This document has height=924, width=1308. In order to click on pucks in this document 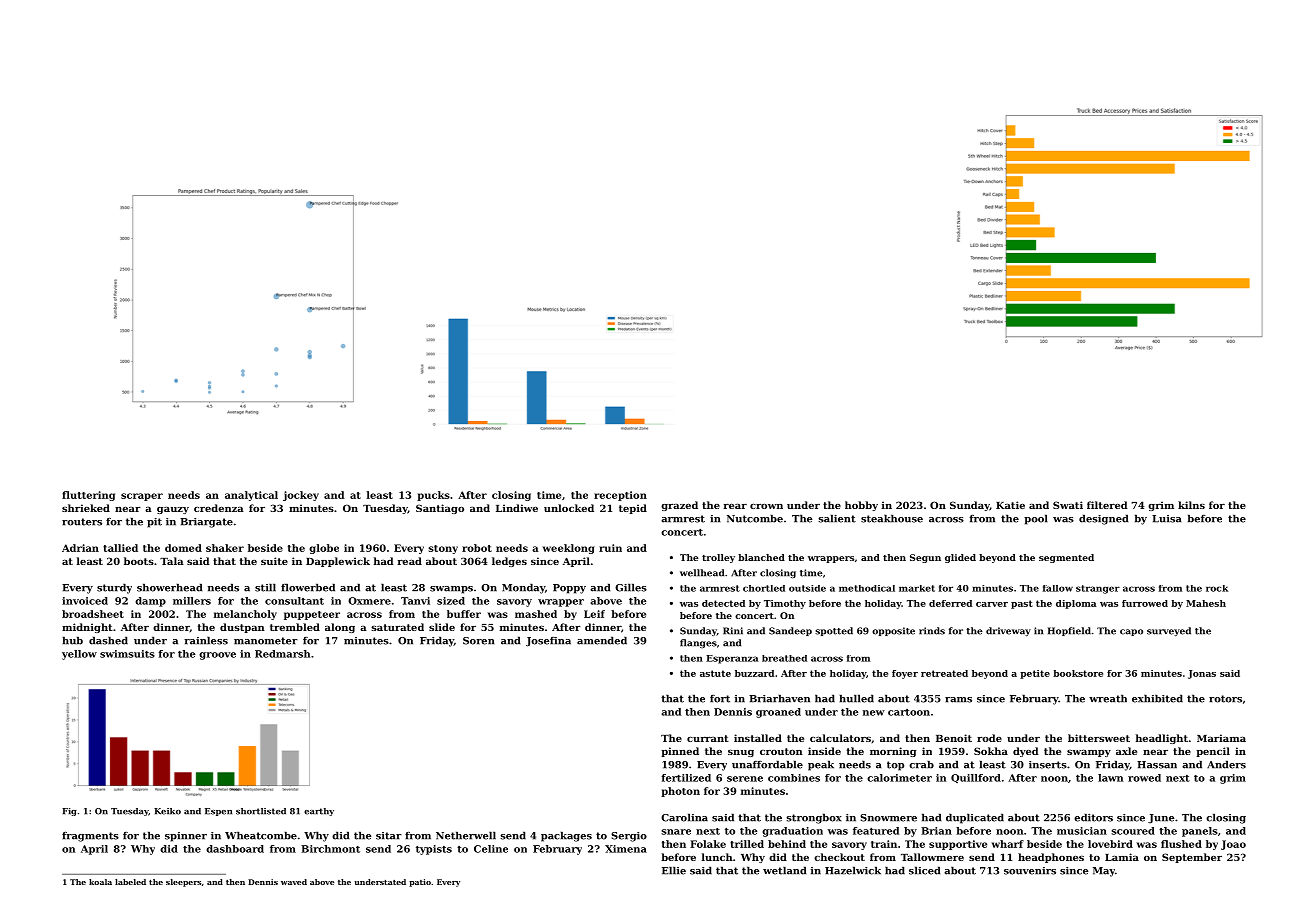, I will do `click(433, 496)`.
